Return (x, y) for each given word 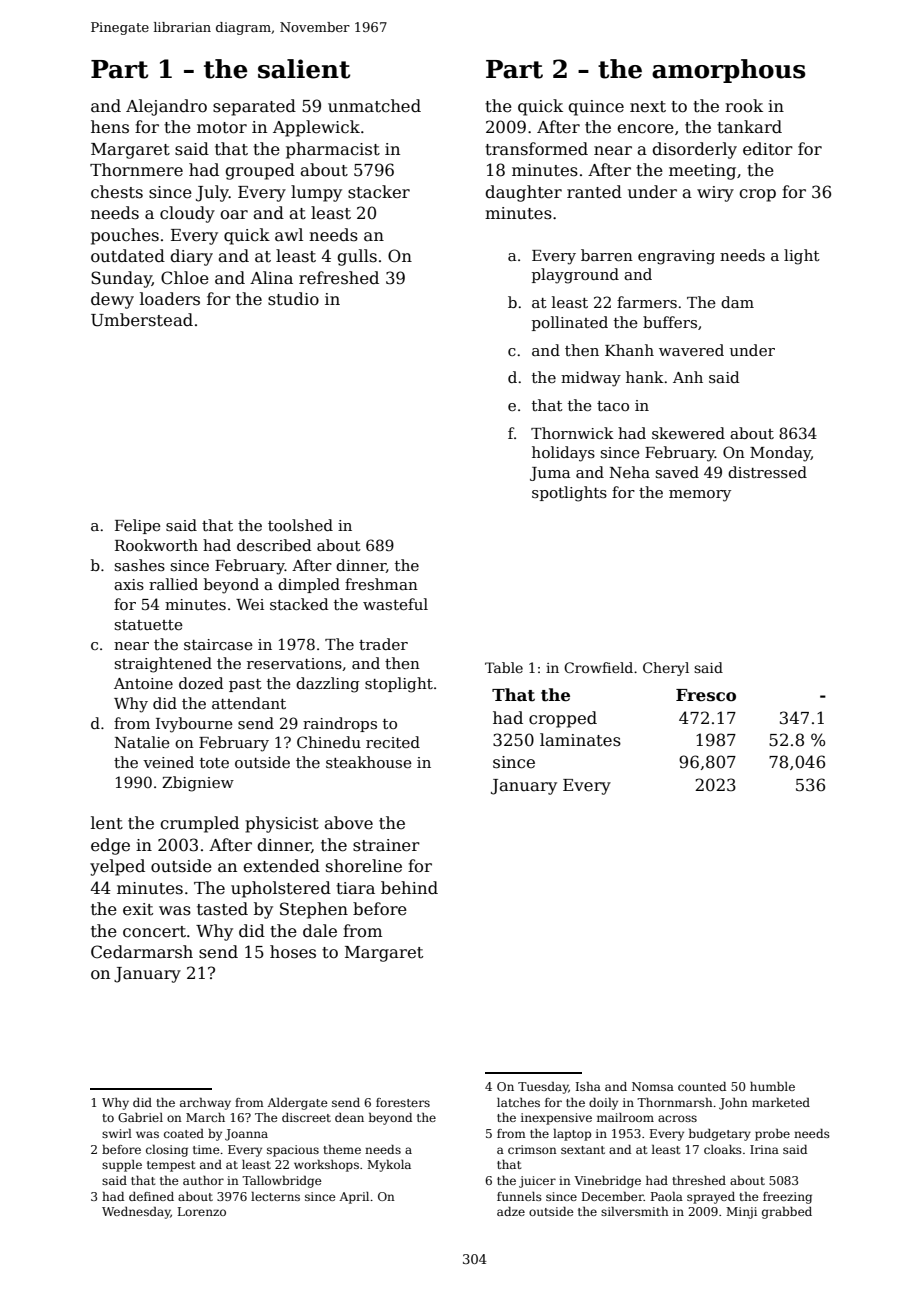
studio (293, 299)
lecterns (275, 1196)
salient (304, 69)
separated (254, 107)
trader (383, 644)
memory (700, 496)
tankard (749, 127)
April (354, 1198)
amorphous (729, 71)
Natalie (142, 742)
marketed (781, 1102)
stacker (379, 192)
